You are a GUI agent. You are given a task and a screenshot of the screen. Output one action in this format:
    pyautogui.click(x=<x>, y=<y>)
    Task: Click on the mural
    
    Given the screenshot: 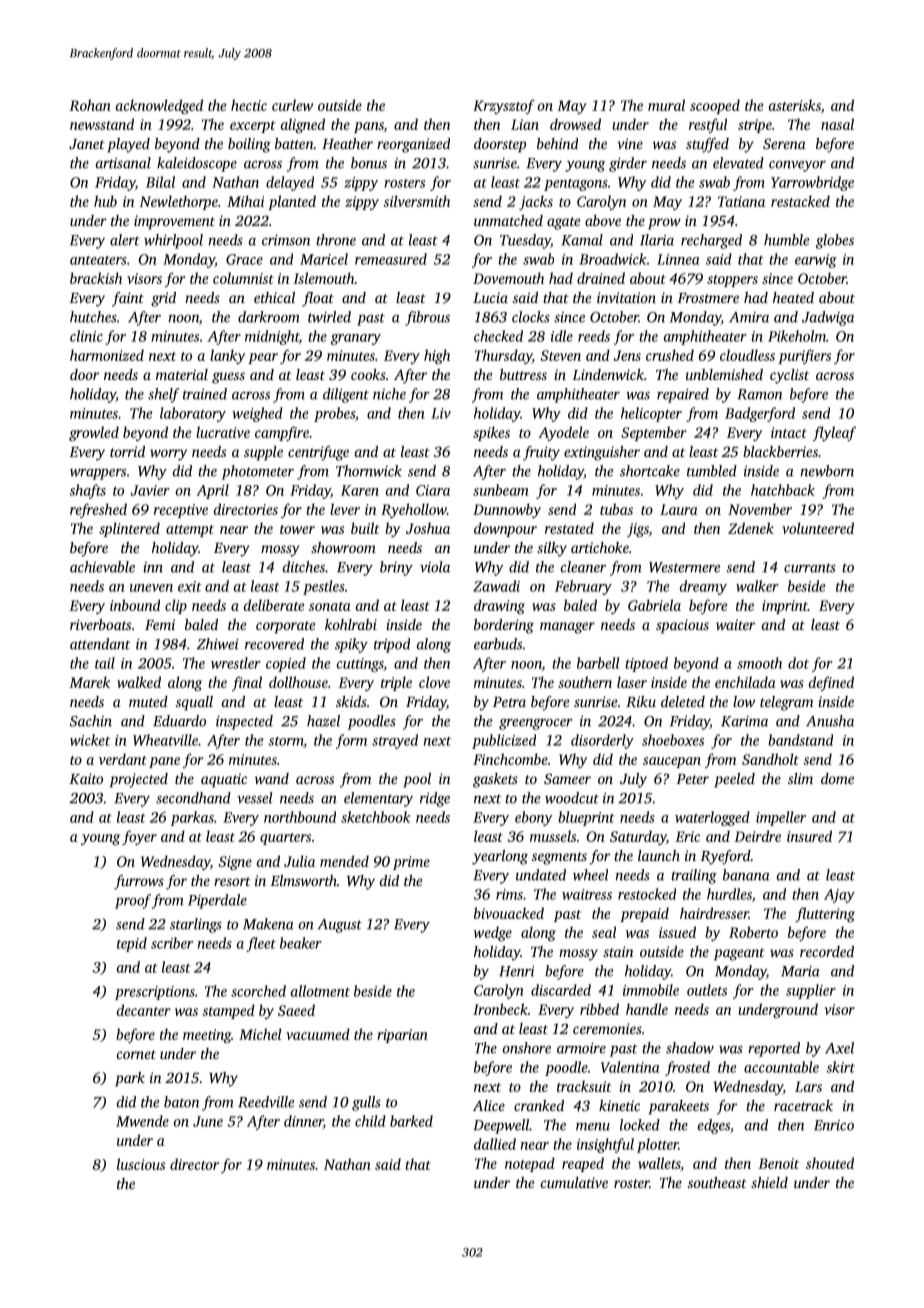 What is the action you would take?
    pyautogui.click(x=666, y=105)
